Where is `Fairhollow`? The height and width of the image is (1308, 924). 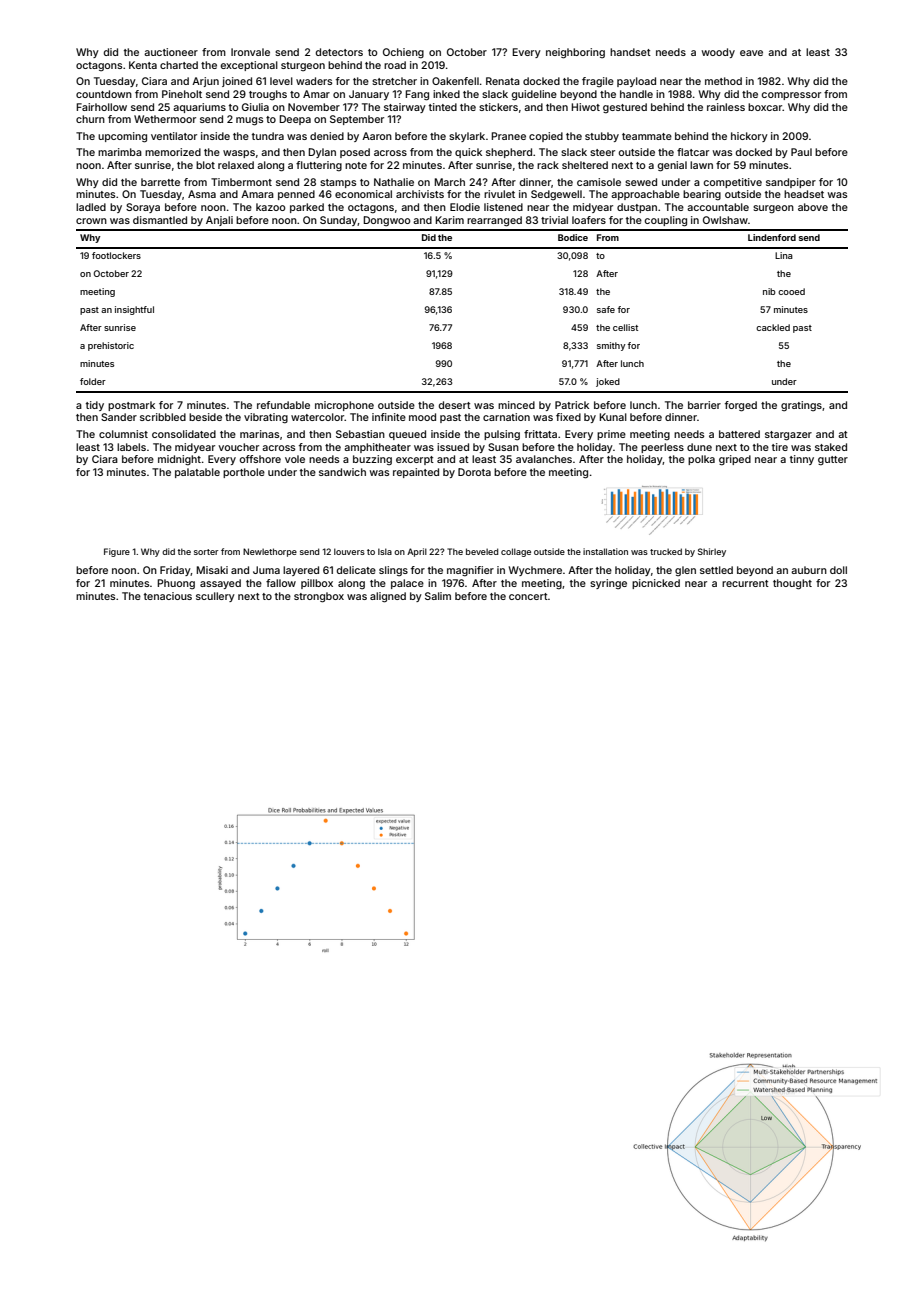
Fairhollow is located at coordinates (101, 107).
